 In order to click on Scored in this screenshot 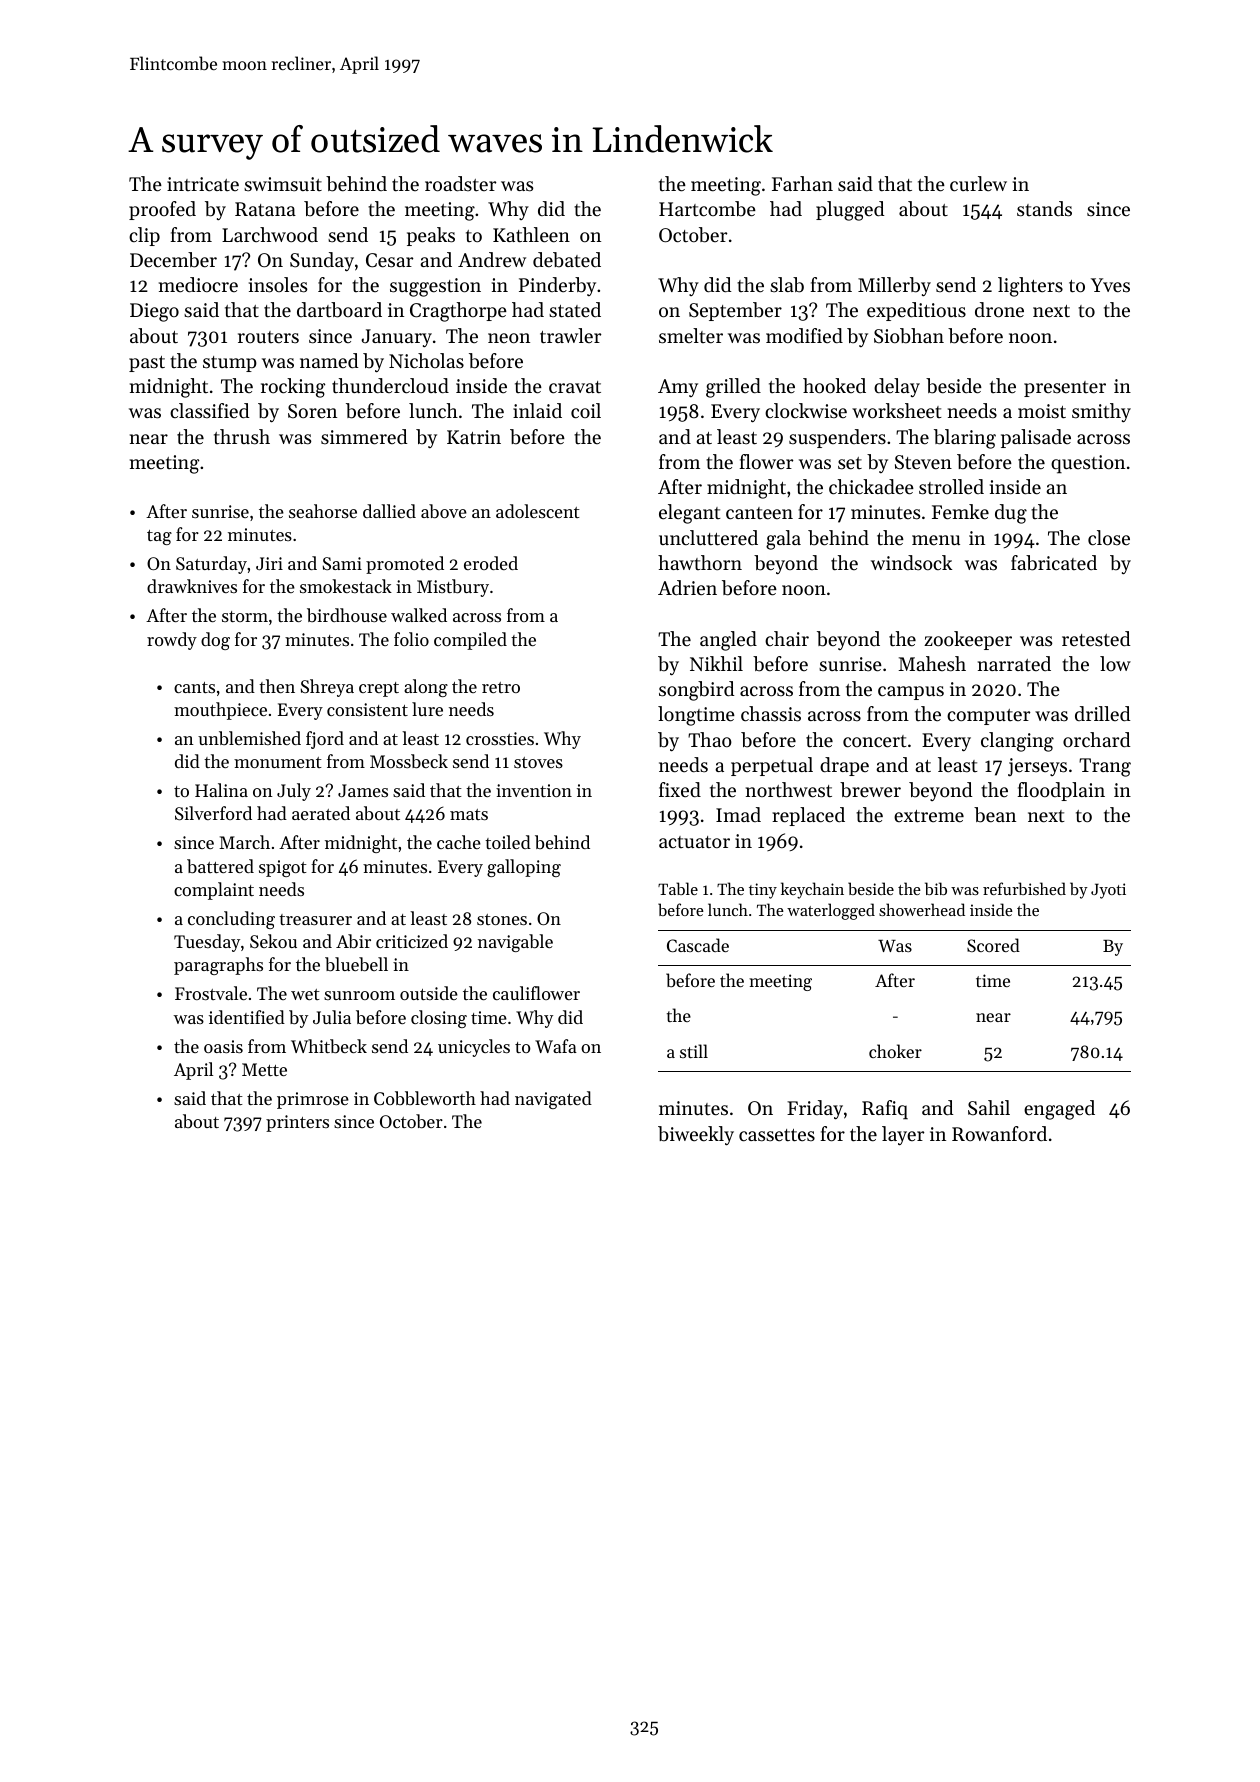, I will do `click(993, 945)`.
